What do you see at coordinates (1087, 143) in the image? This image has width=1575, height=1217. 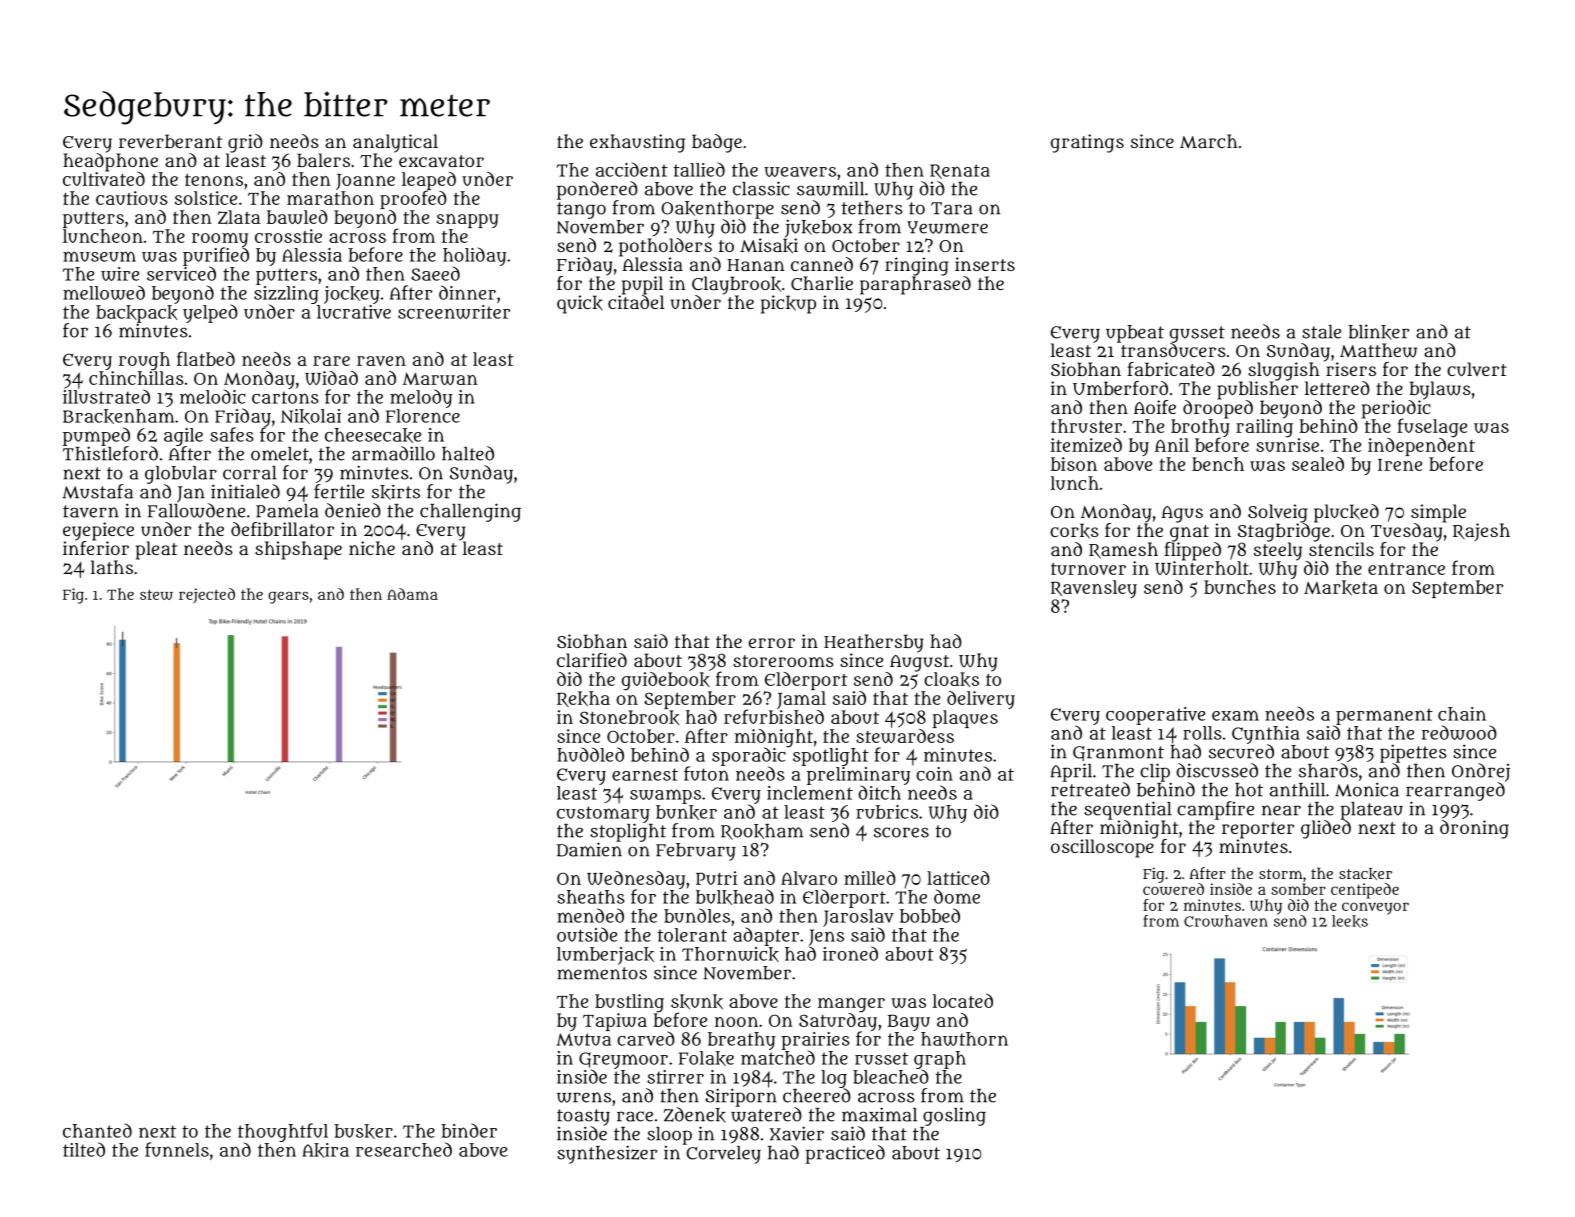 I see `gratings` at bounding box center [1087, 143].
